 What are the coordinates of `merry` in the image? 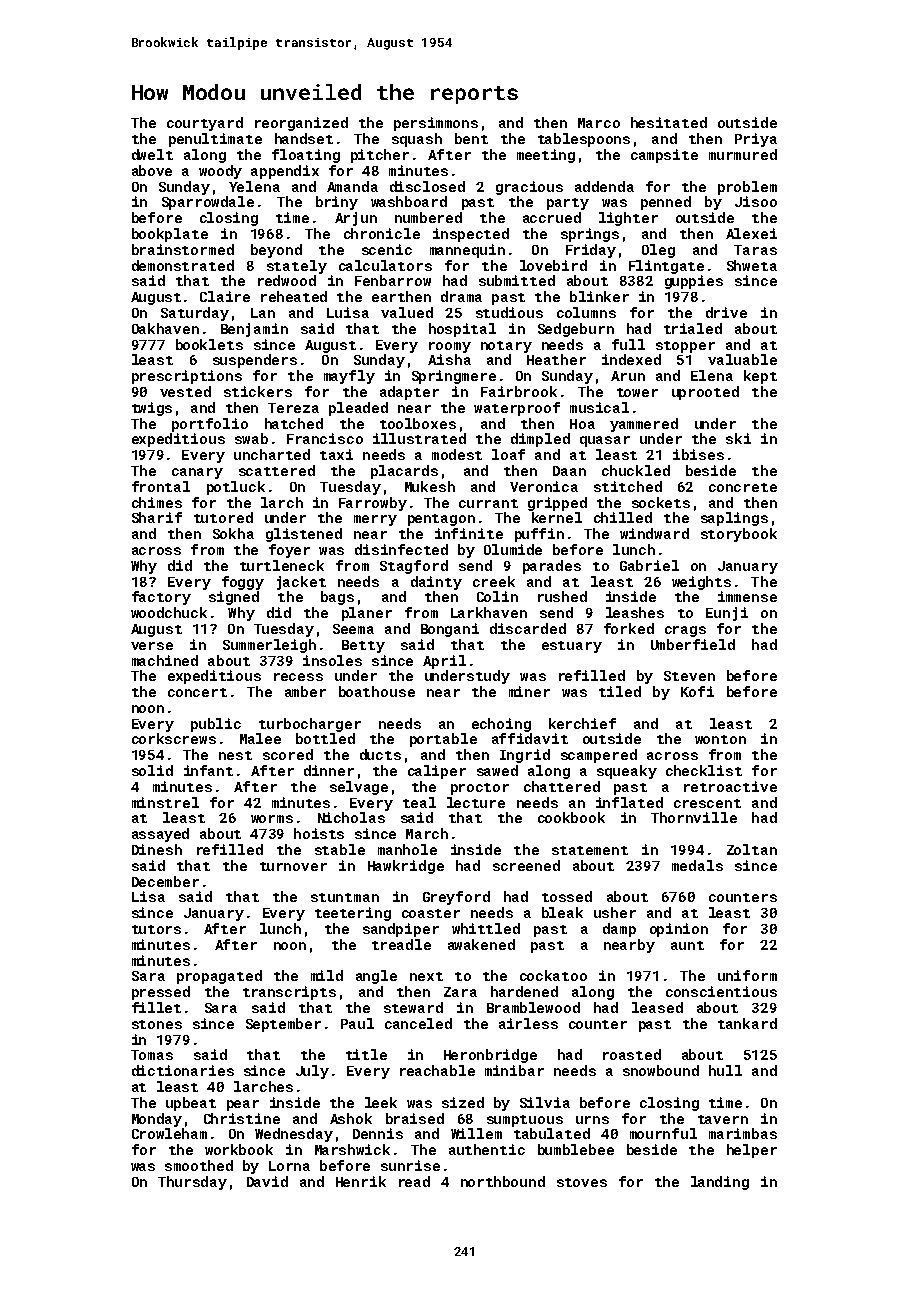 It's located at (375, 520).
